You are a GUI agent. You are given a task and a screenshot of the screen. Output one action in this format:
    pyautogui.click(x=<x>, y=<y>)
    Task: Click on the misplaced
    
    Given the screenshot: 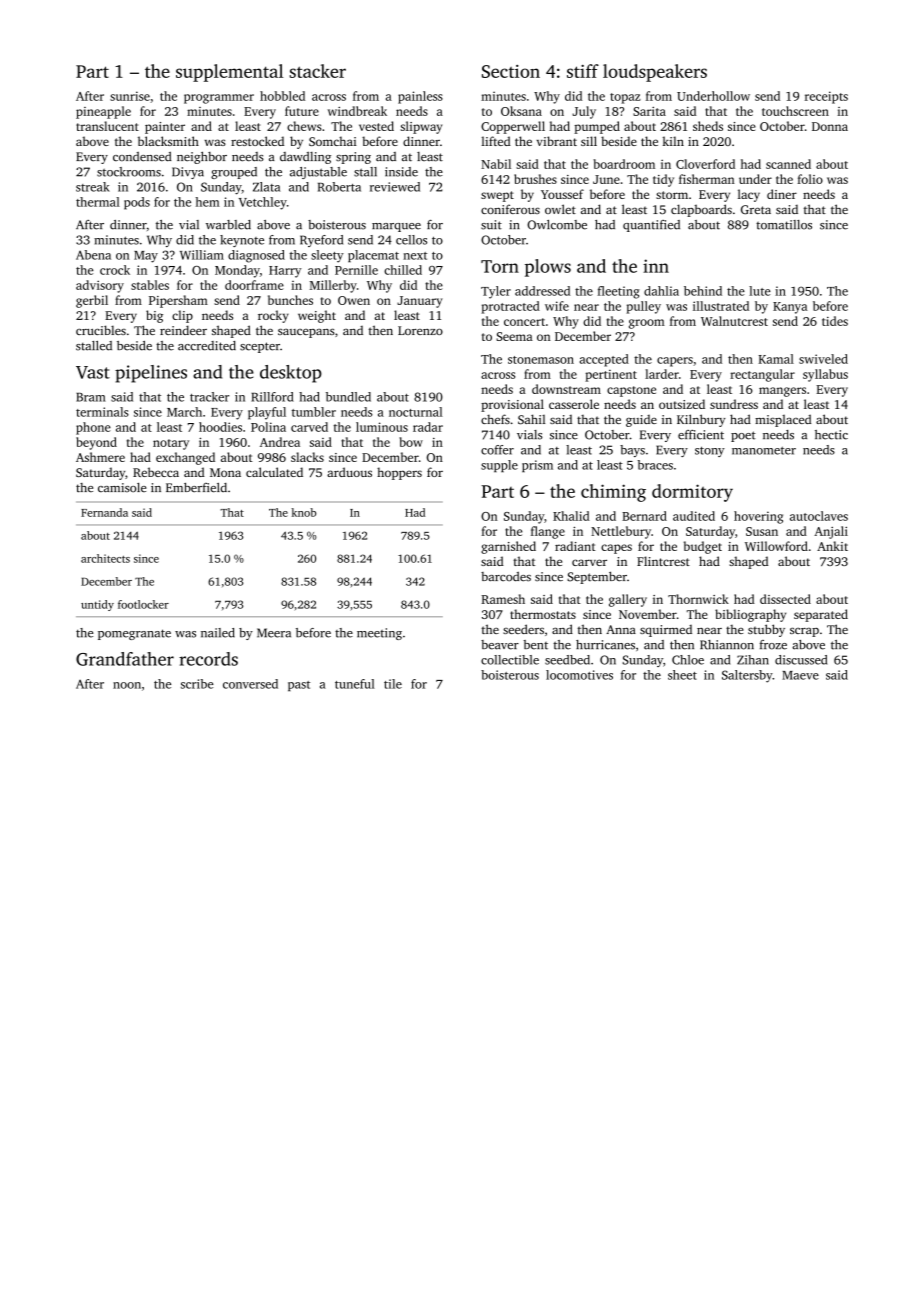 What is the action you would take?
    pyautogui.click(x=783, y=420)
